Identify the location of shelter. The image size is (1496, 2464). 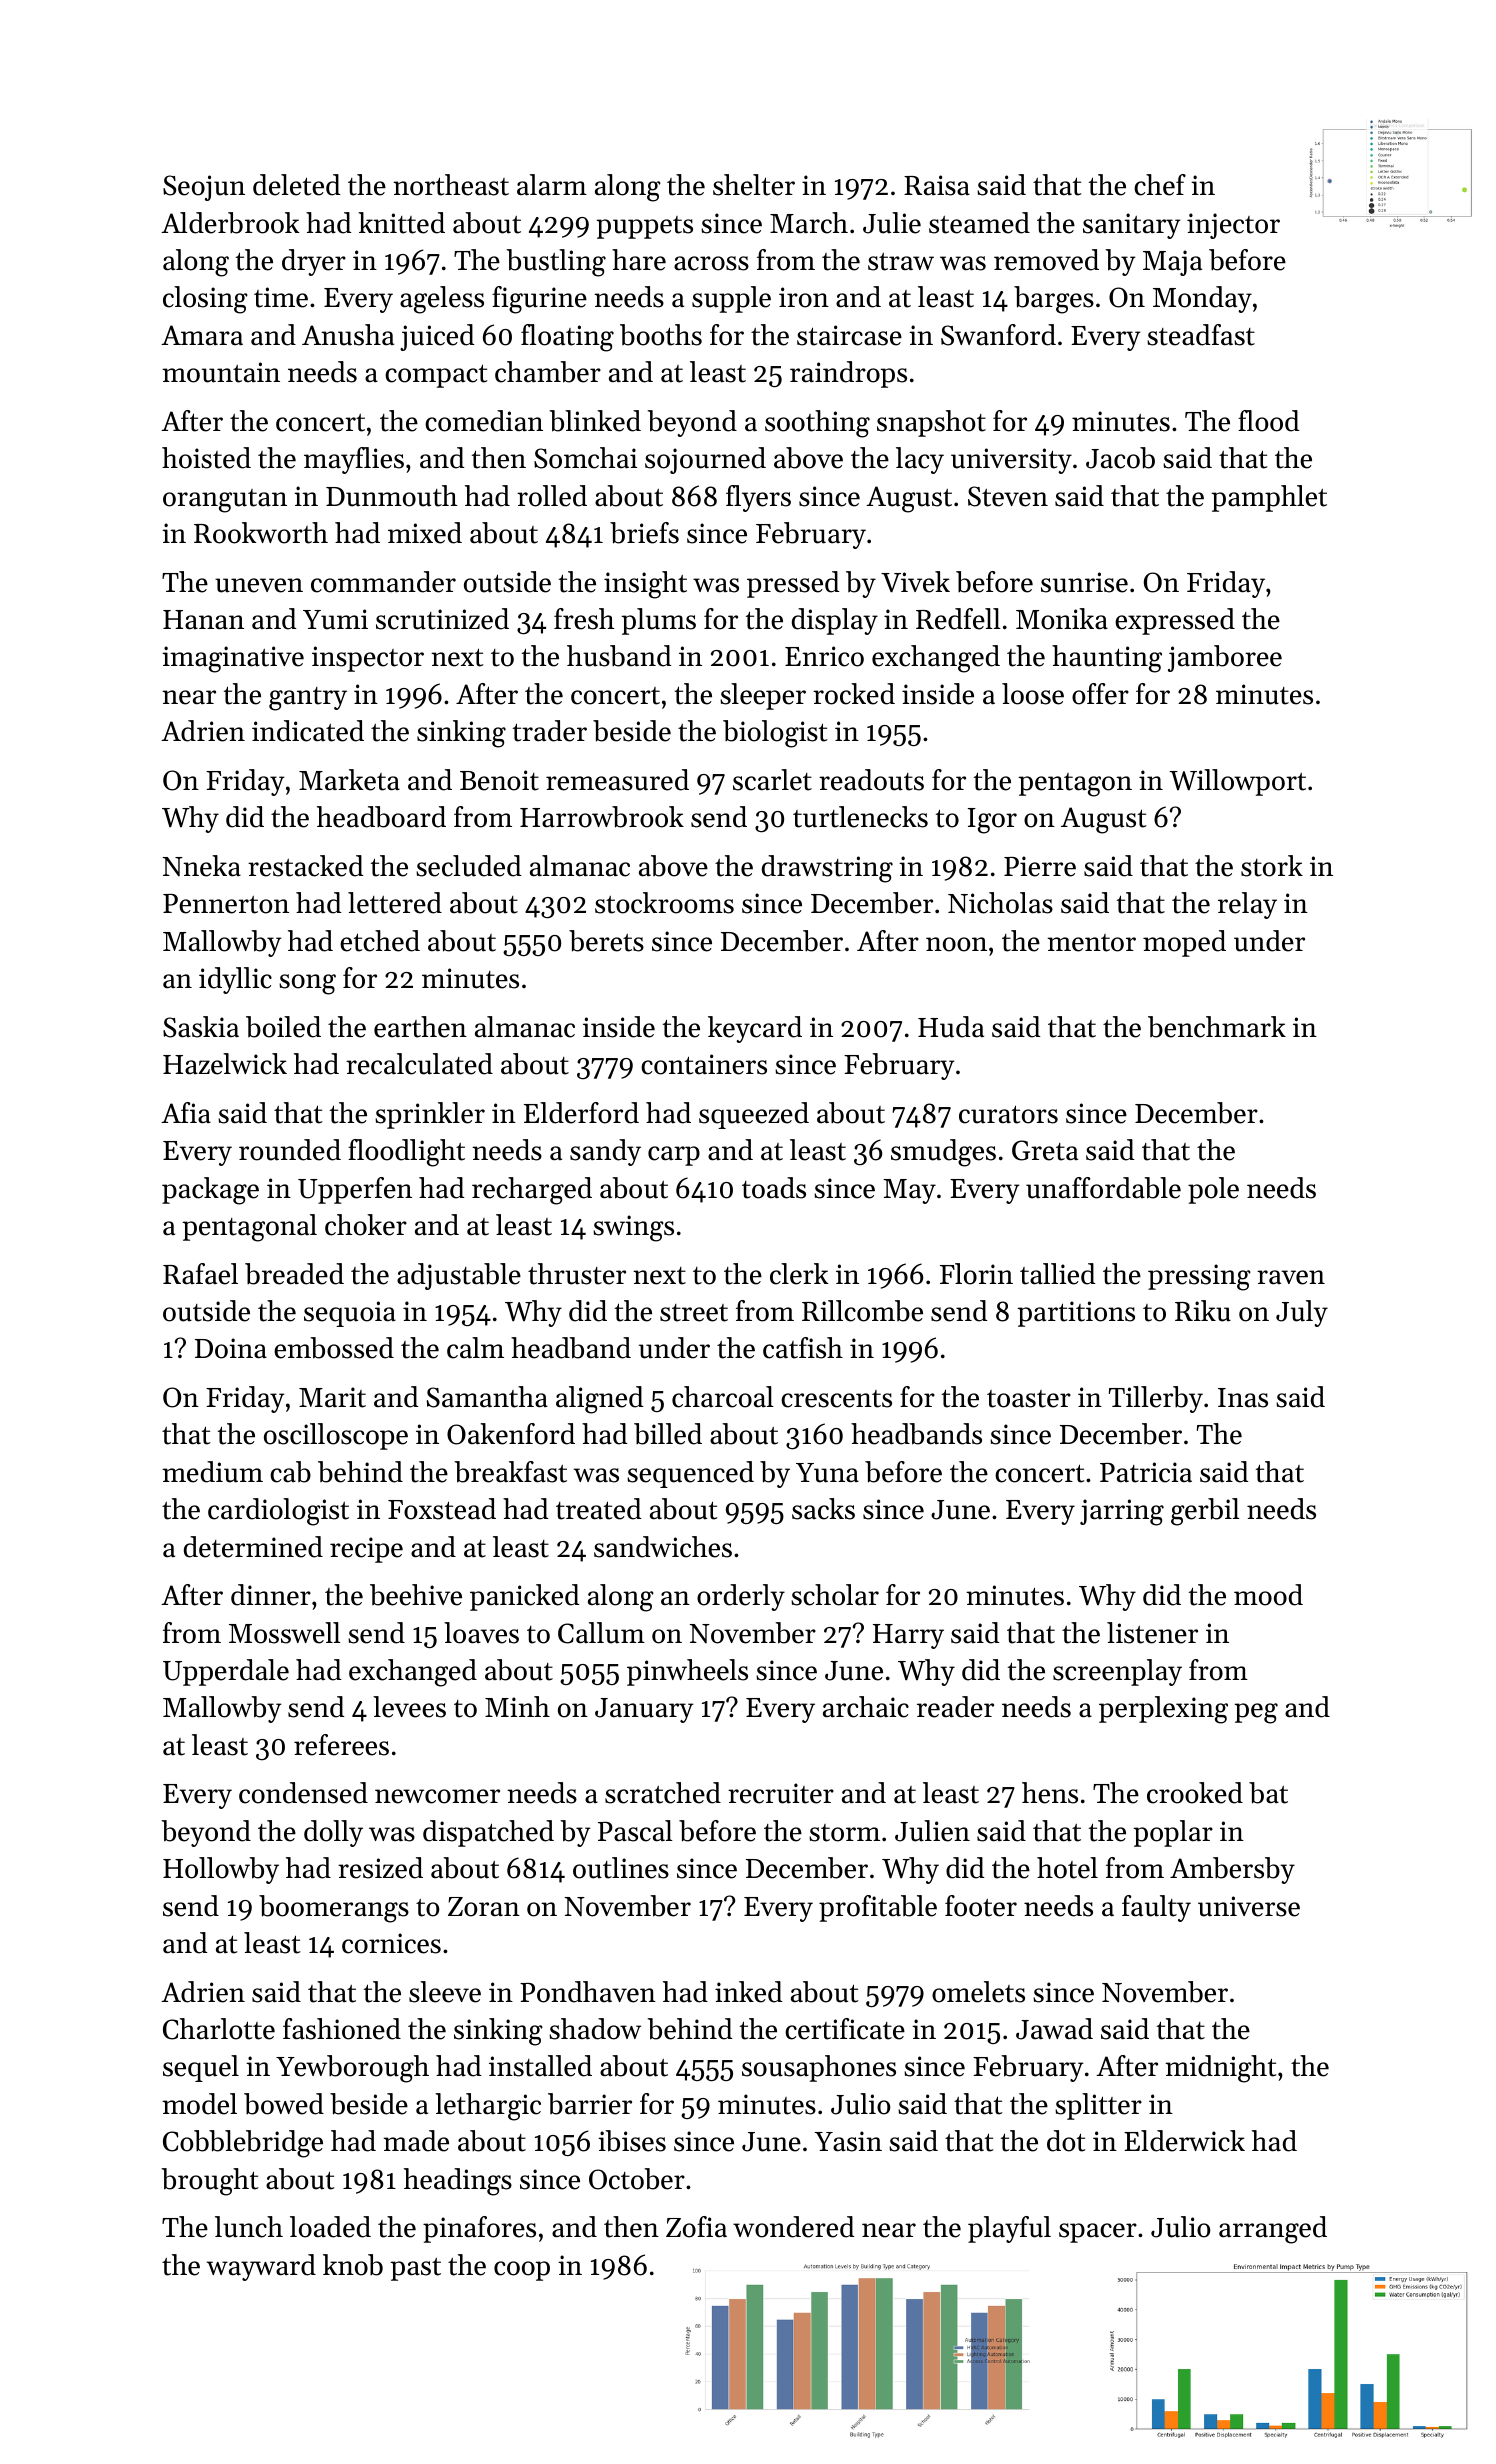
(754, 185).
